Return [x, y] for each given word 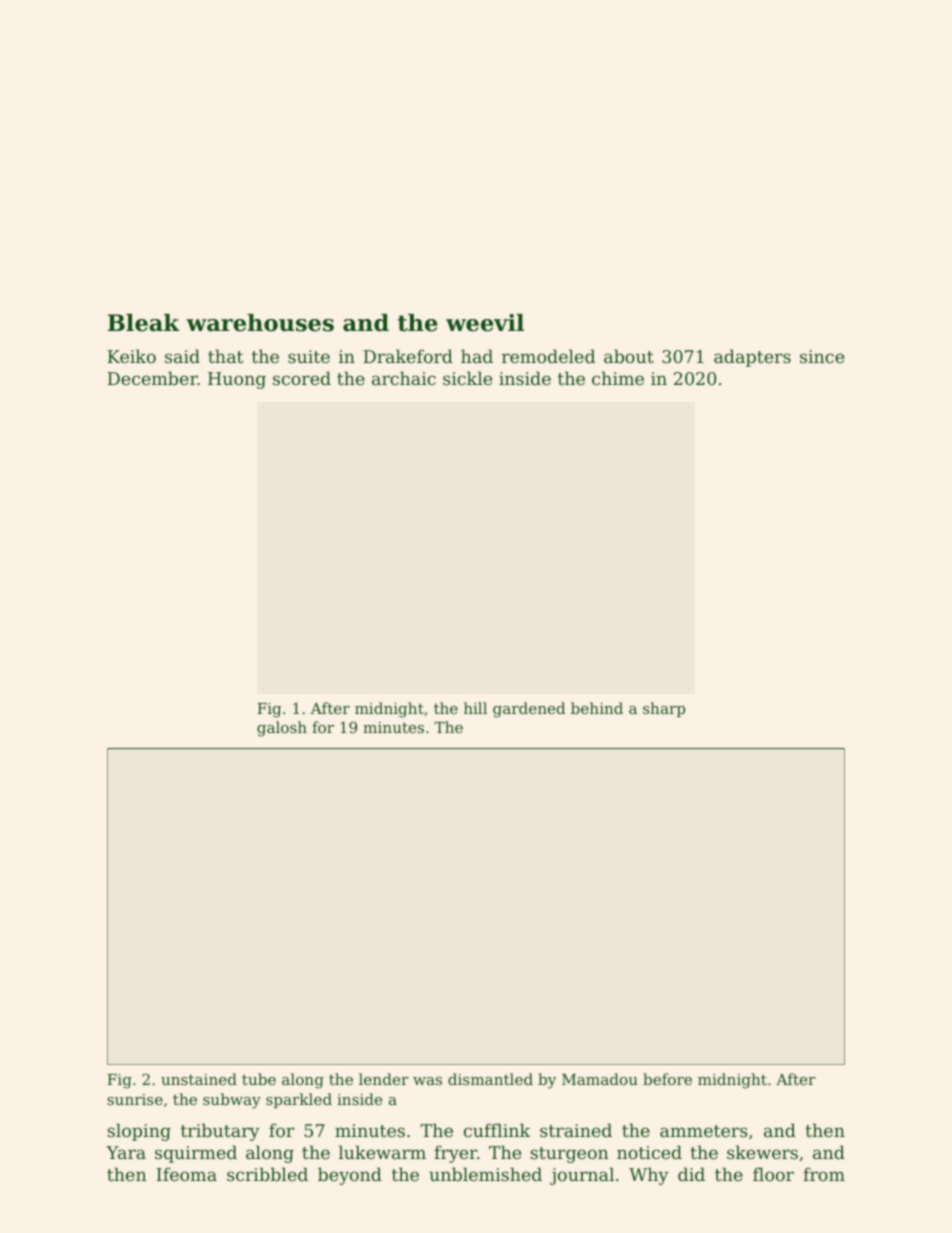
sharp [664, 709]
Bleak [144, 323]
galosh [282, 729]
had [477, 356]
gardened [529, 710]
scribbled [267, 1174]
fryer [455, 1154]
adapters [752, 358]
